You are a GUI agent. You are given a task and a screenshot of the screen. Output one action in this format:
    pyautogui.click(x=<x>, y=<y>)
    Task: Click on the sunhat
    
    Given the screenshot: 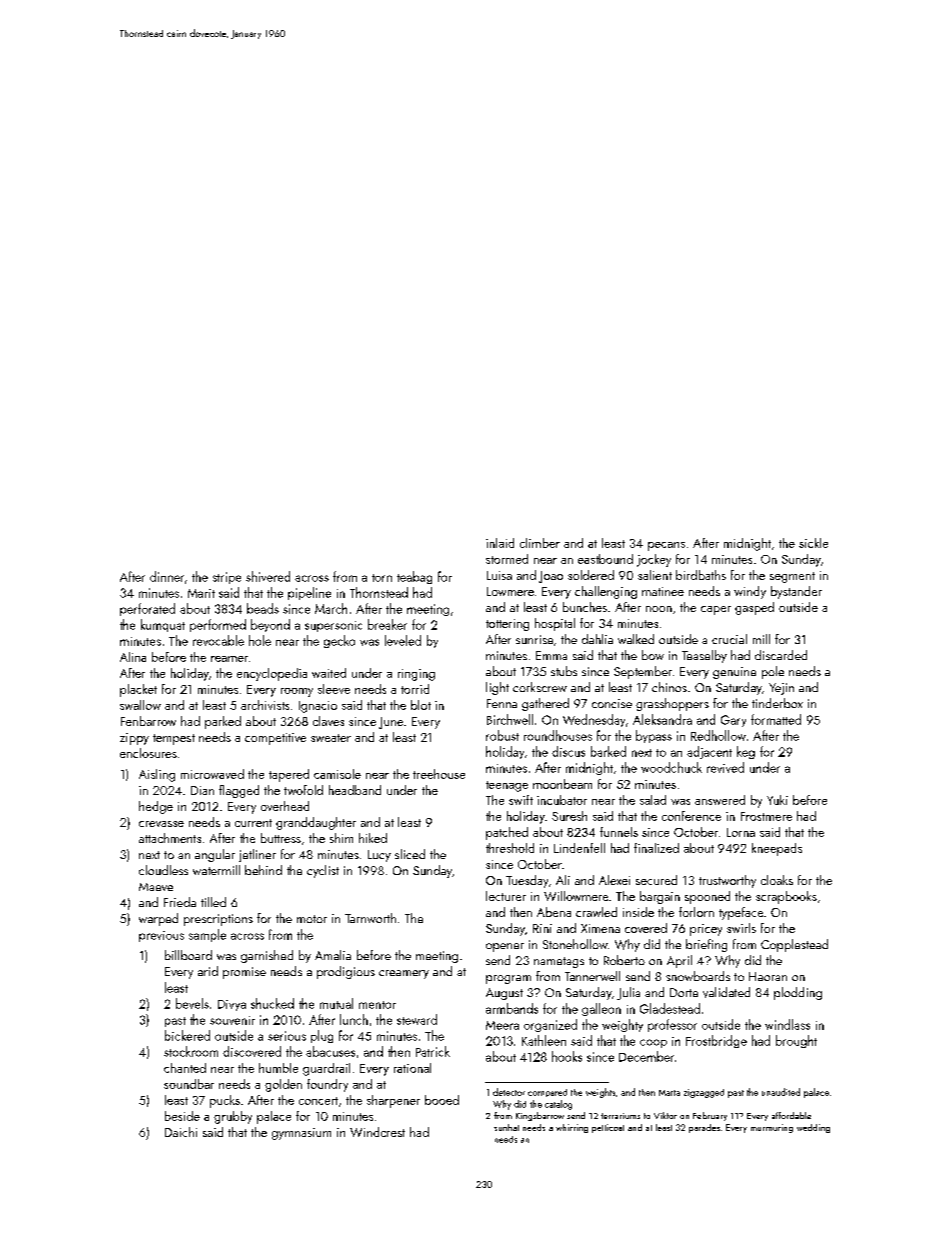 What is the action you would take?
    pyautogui.click(x=506, y=1127)
